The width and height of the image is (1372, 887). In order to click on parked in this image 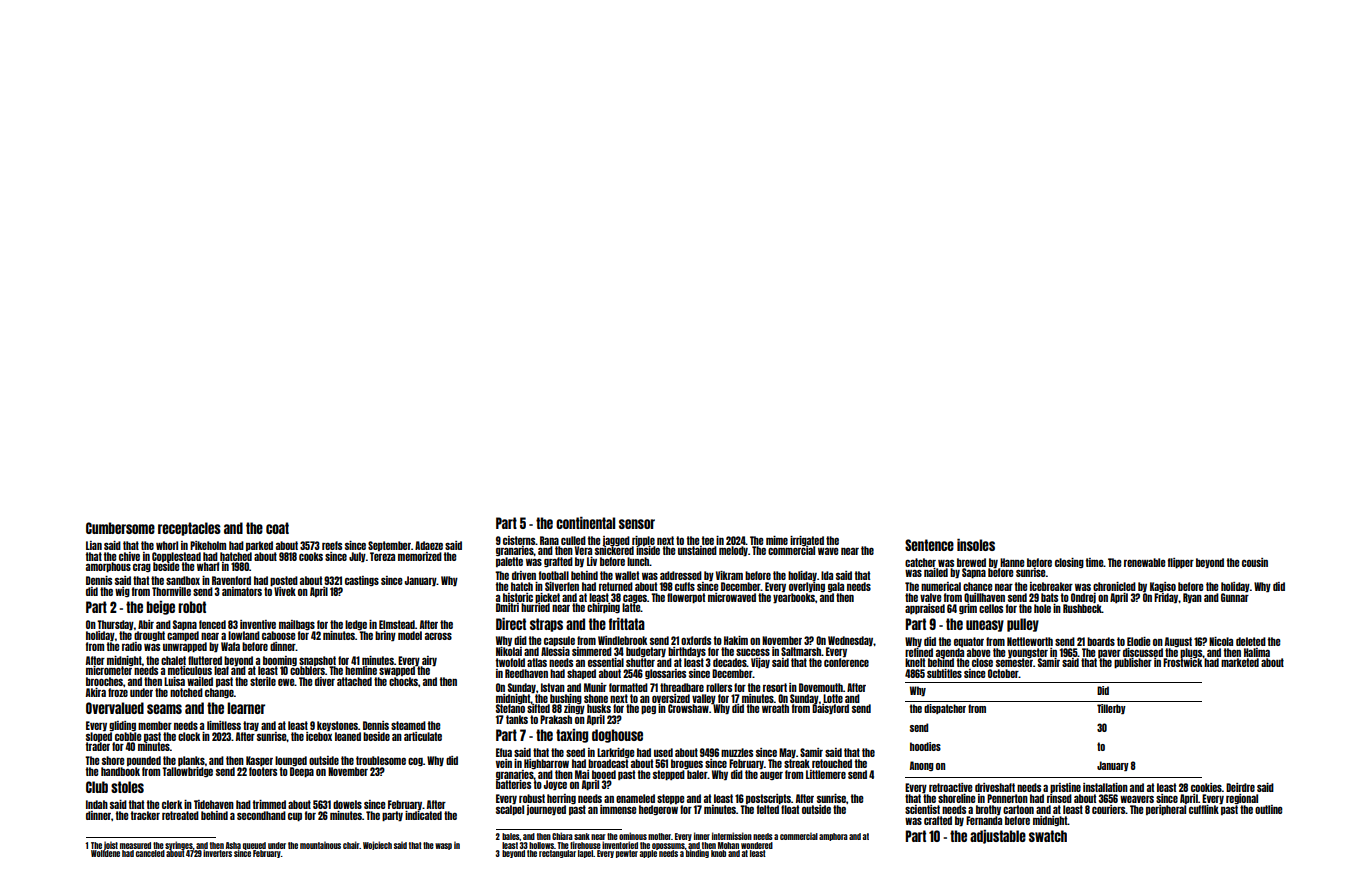, I will do `click(259, 546)`.
